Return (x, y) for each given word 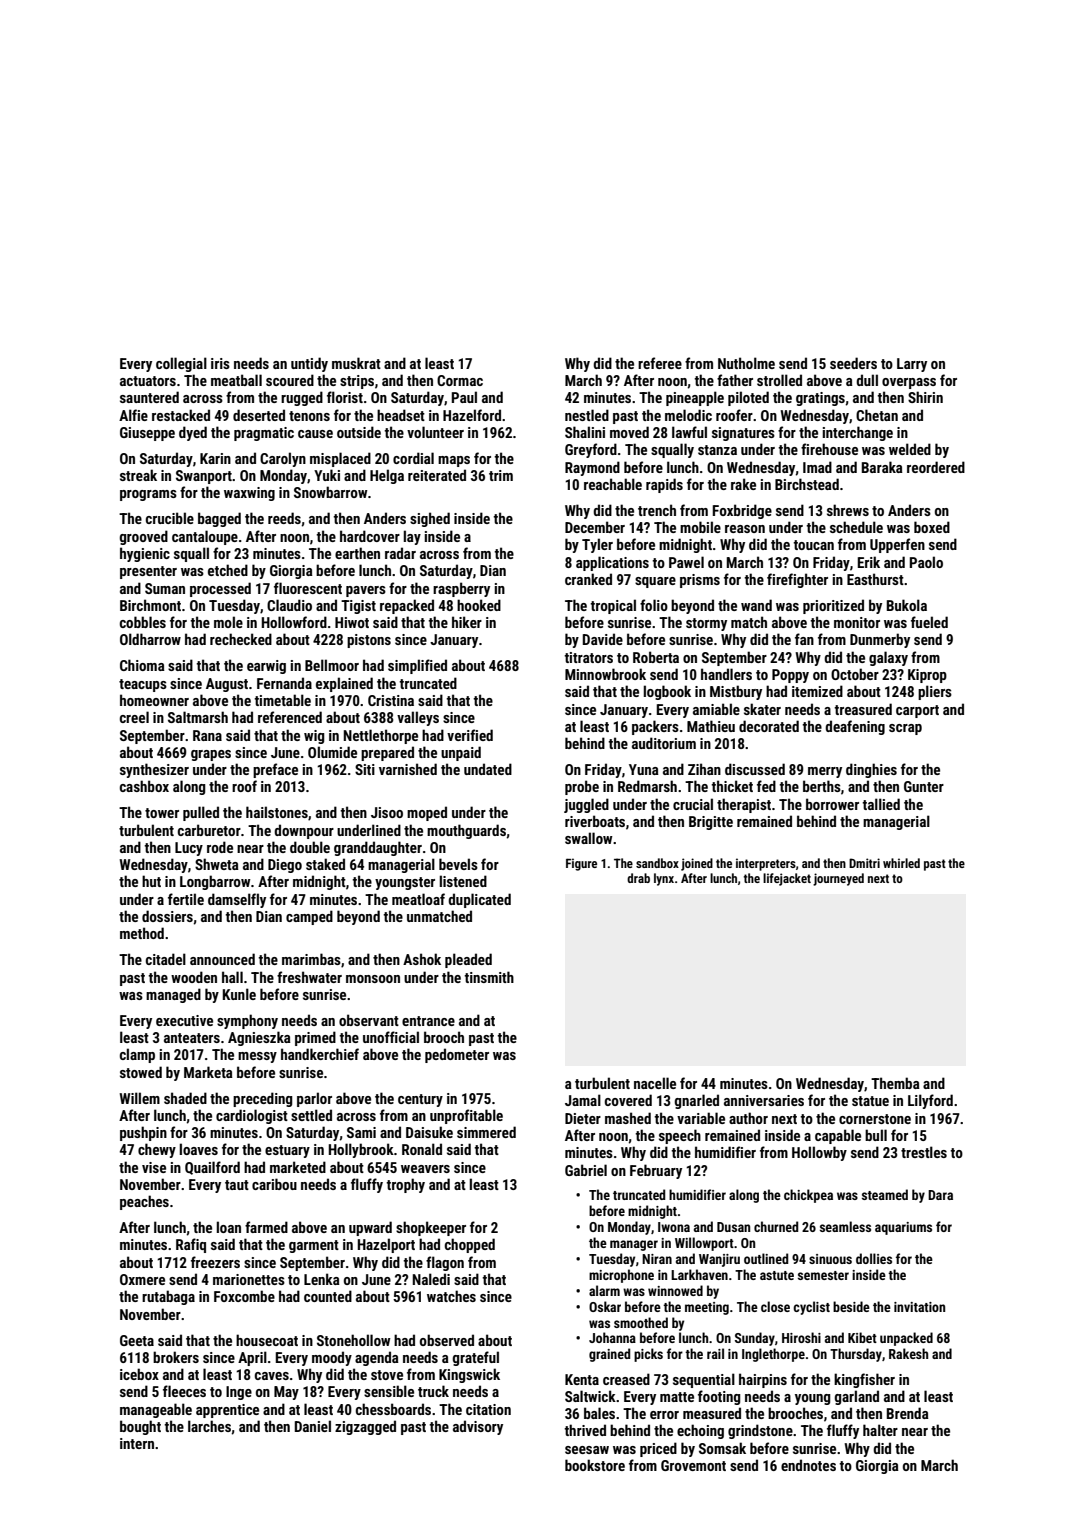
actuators (148, 381)
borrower (832, 804)
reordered (936, 467)
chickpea (808, 1196)
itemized (817, 691)
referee (660, 363)
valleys (418, 718)
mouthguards (466, 831)
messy (257, 1057)
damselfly (237, 900)
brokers (176, 1357)
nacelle (655, 1083)
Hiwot (352, 622)
